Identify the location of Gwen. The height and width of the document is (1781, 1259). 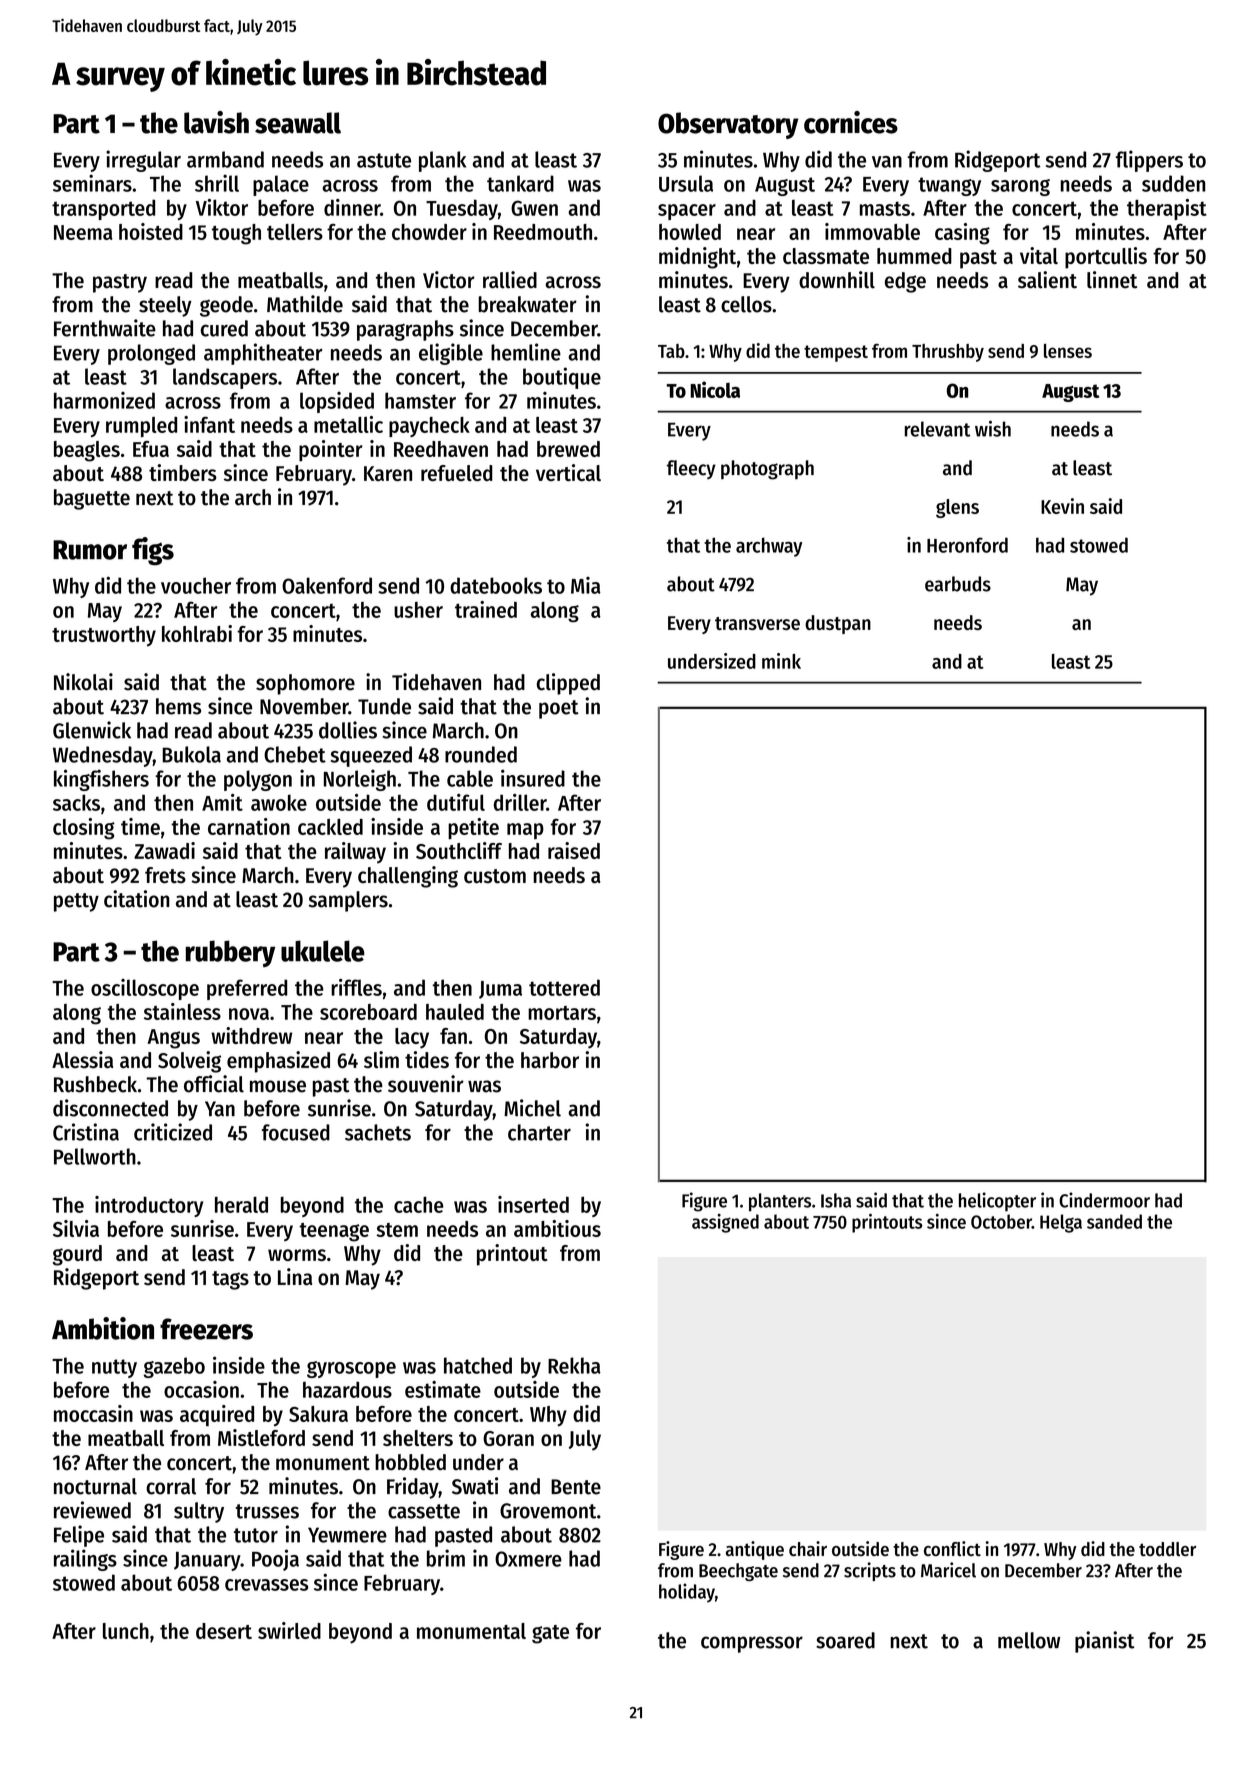
(534, 208).
